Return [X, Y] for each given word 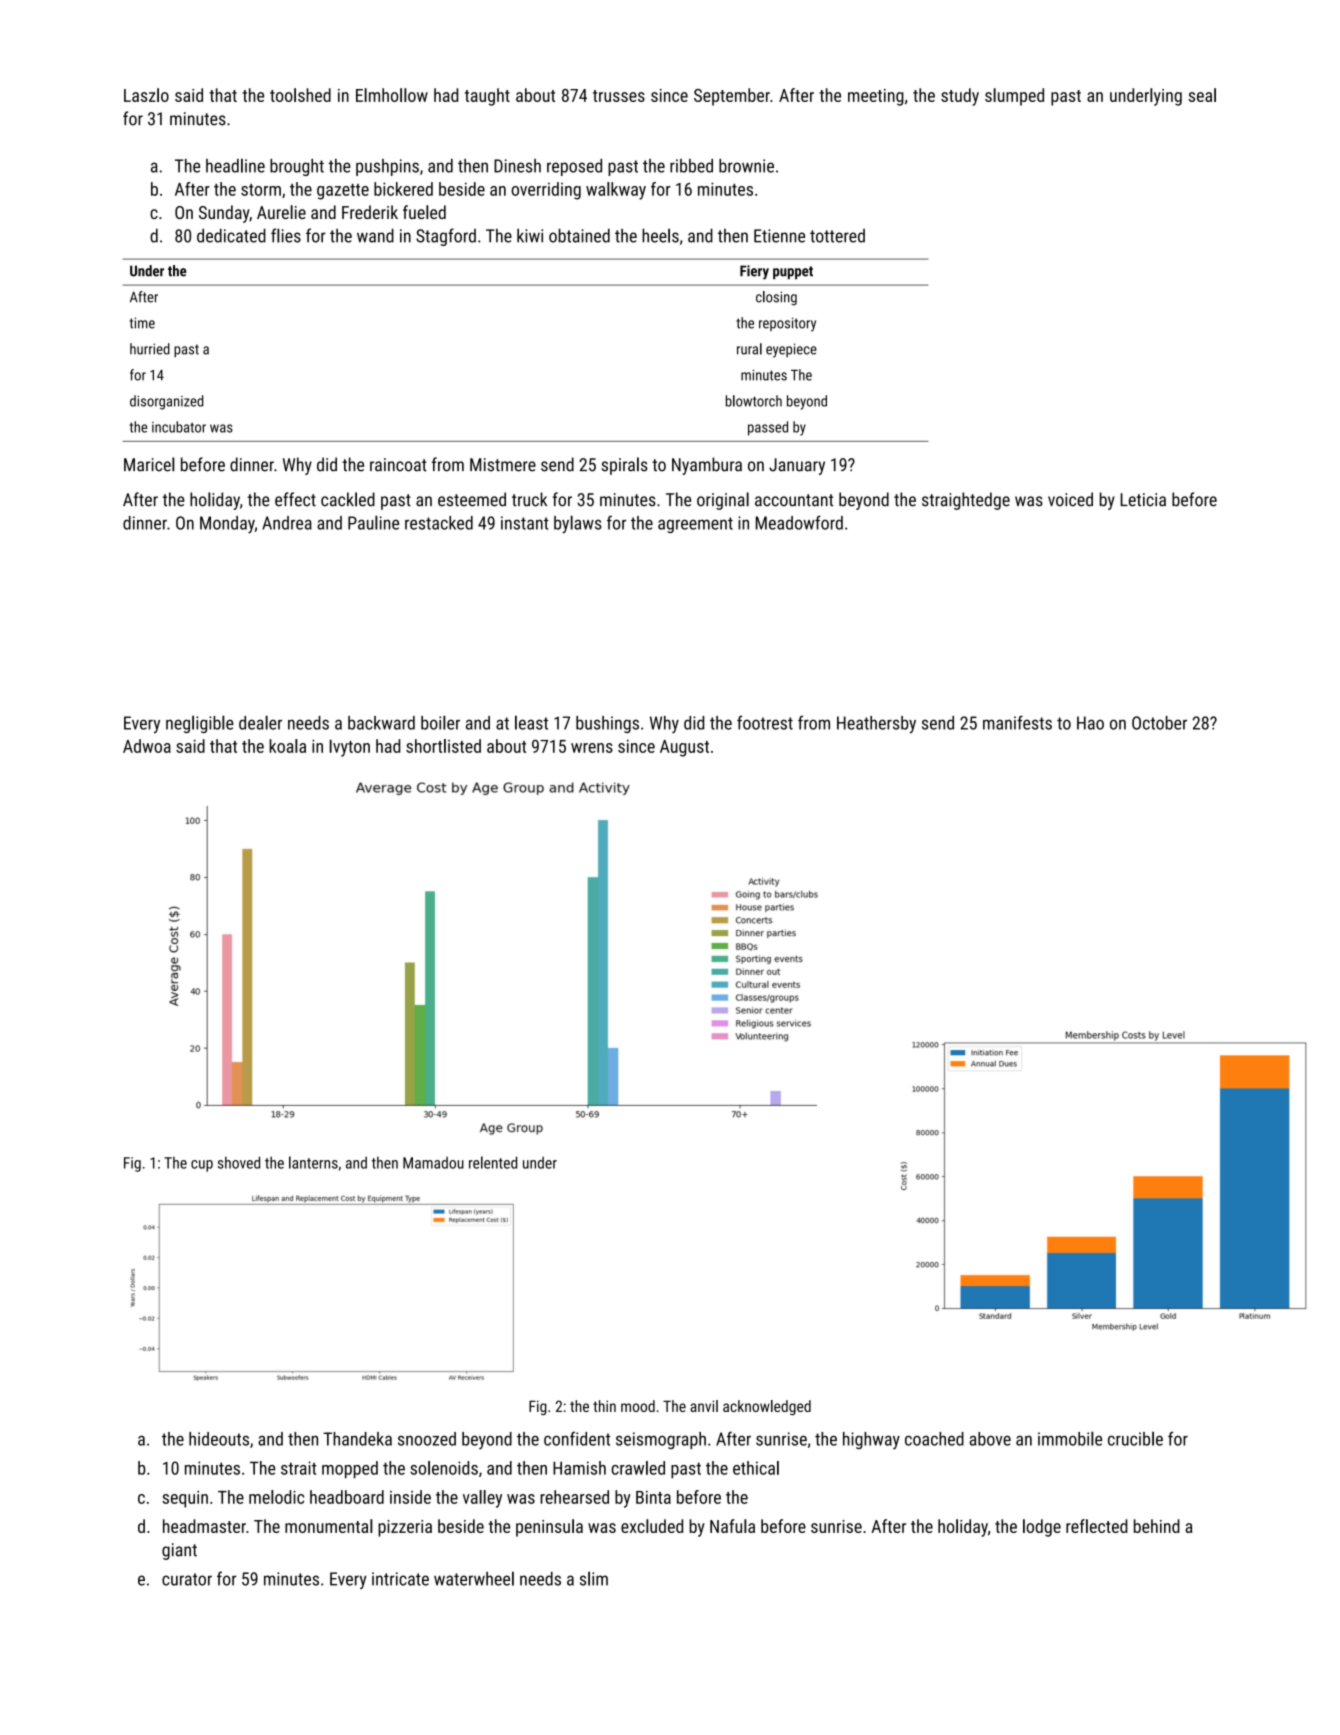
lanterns [313, 1162]
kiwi [530, 235]
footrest [765, 722]
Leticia [1143, 500]
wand [375, 235]
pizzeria [405, 1528]
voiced [1070, 499]
